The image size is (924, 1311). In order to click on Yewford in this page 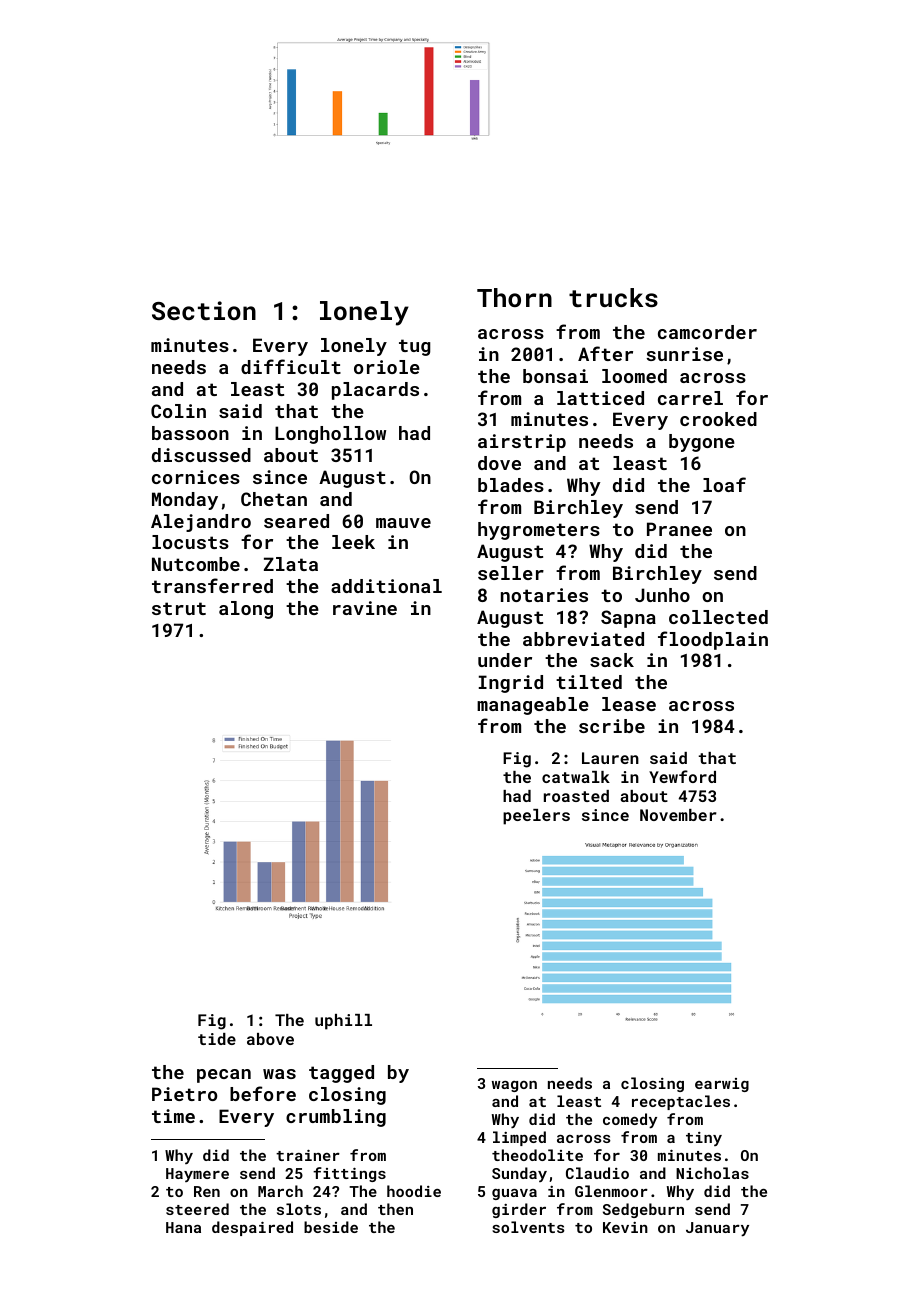, I will do `click(682, 776)`.
